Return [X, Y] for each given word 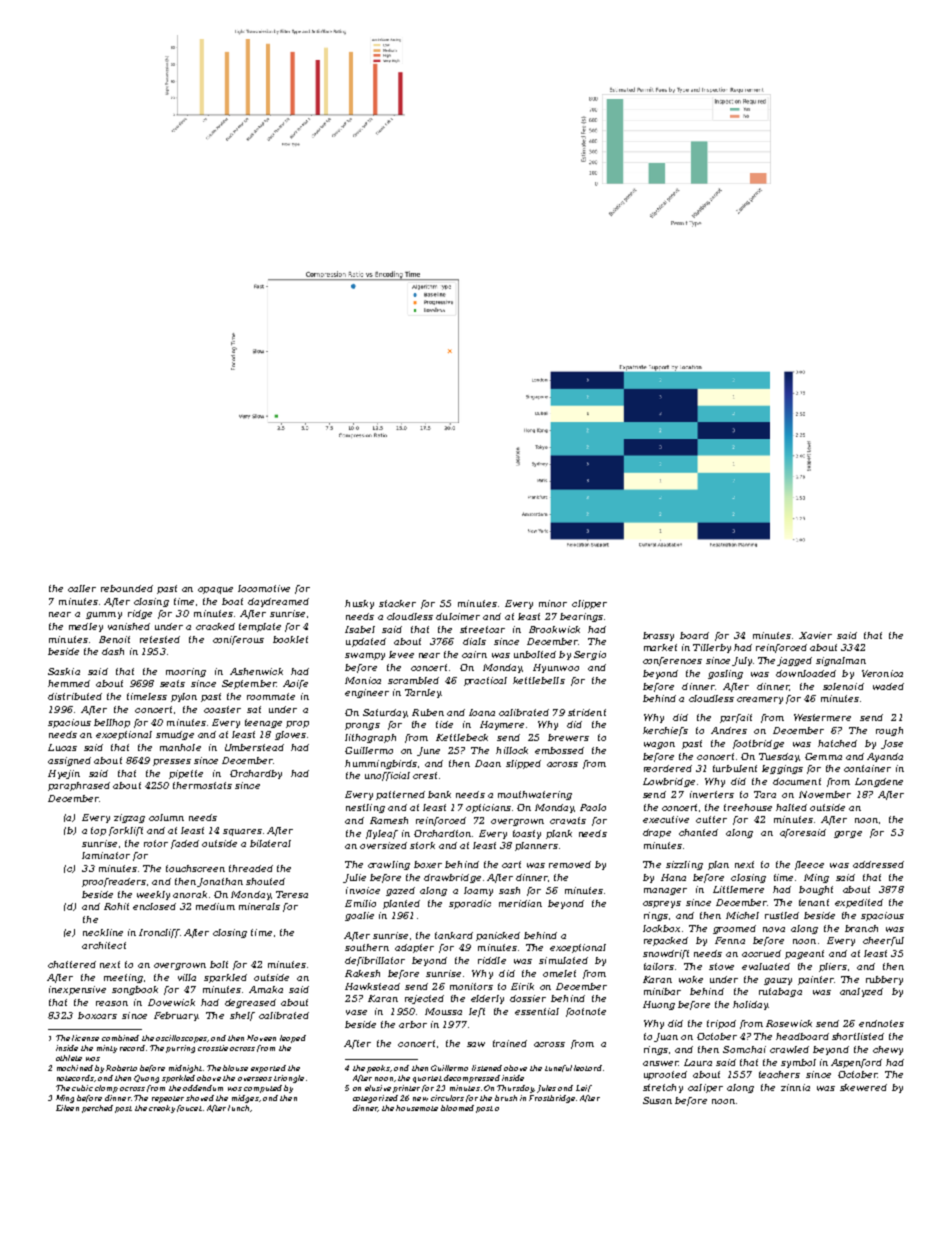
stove [721, 966]
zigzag [129, 818]
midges [245, 1099]
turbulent [735, 768]
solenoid [843, 686]
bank [439, 794]
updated [366, 642]
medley [86, 627]
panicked [498, 936]
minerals [259, 906]
